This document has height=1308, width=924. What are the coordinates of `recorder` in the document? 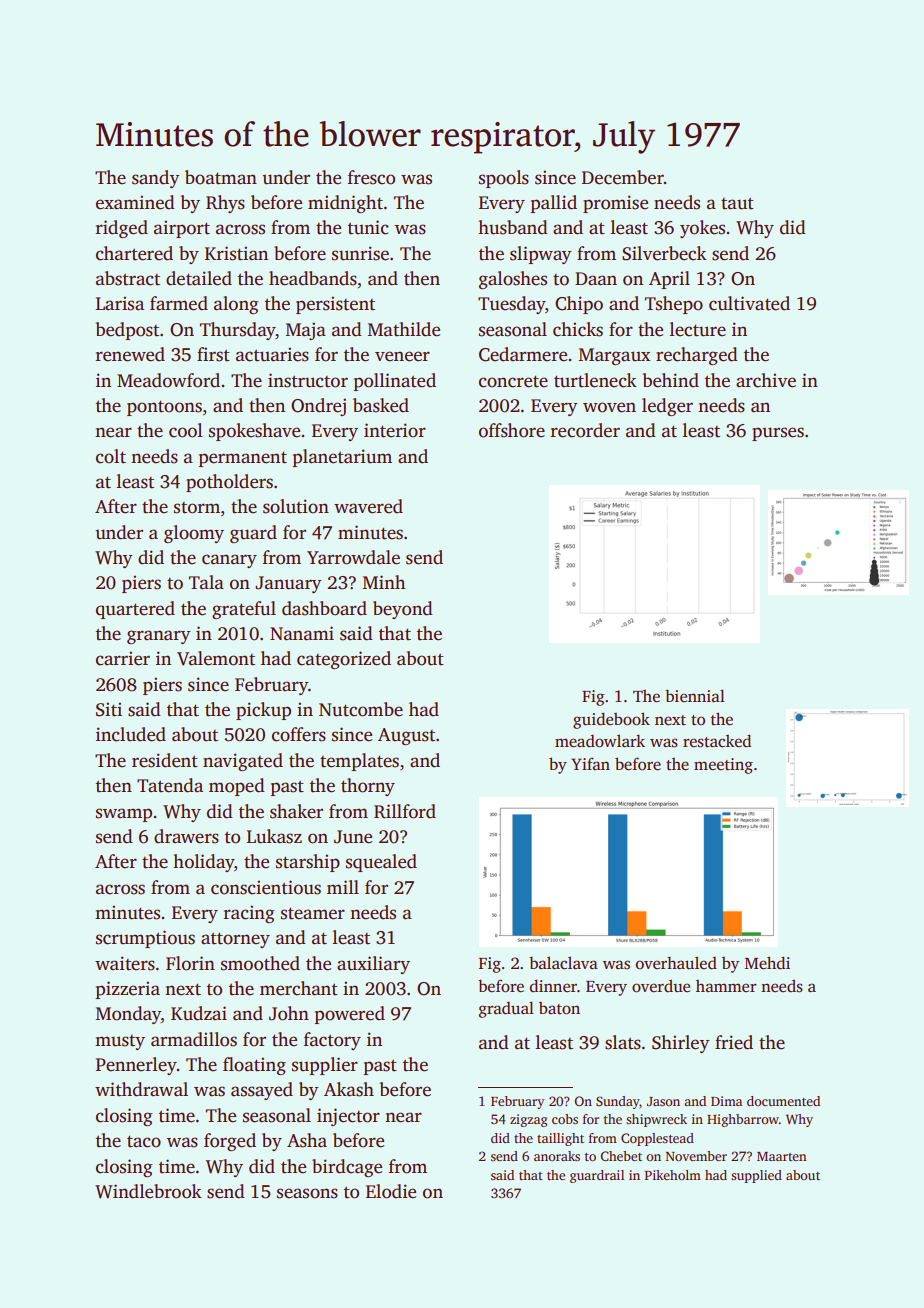 It's located at (585, 430).
